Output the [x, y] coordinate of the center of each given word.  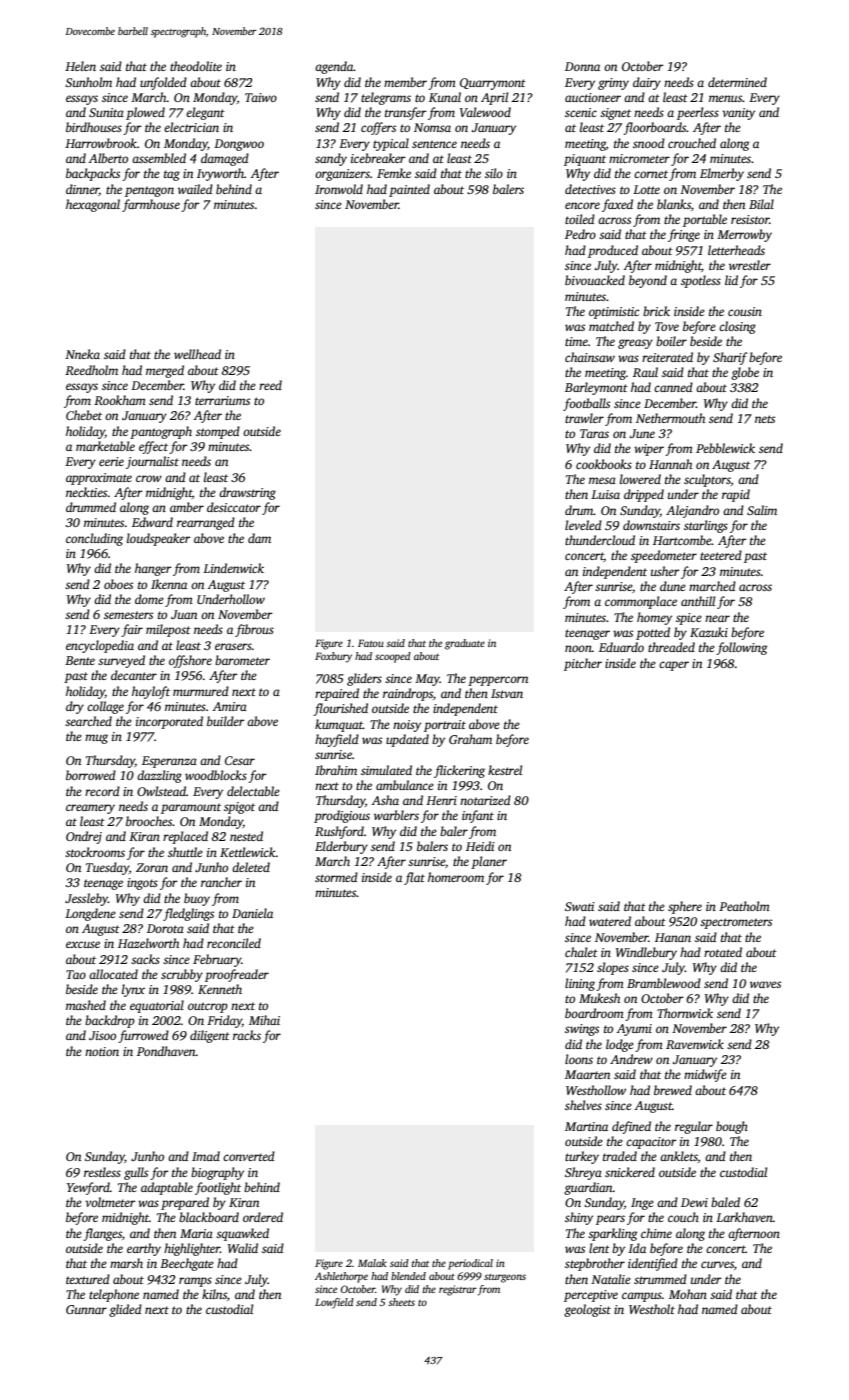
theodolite [196, 66]
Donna [582, 66]
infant [478, 816]
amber [187, 507]
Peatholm [744, 906]
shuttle [185, 852]
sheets [401, 1302]
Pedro [580, 234]
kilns [214, 1294]
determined [737, 82]
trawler [584, 418]
